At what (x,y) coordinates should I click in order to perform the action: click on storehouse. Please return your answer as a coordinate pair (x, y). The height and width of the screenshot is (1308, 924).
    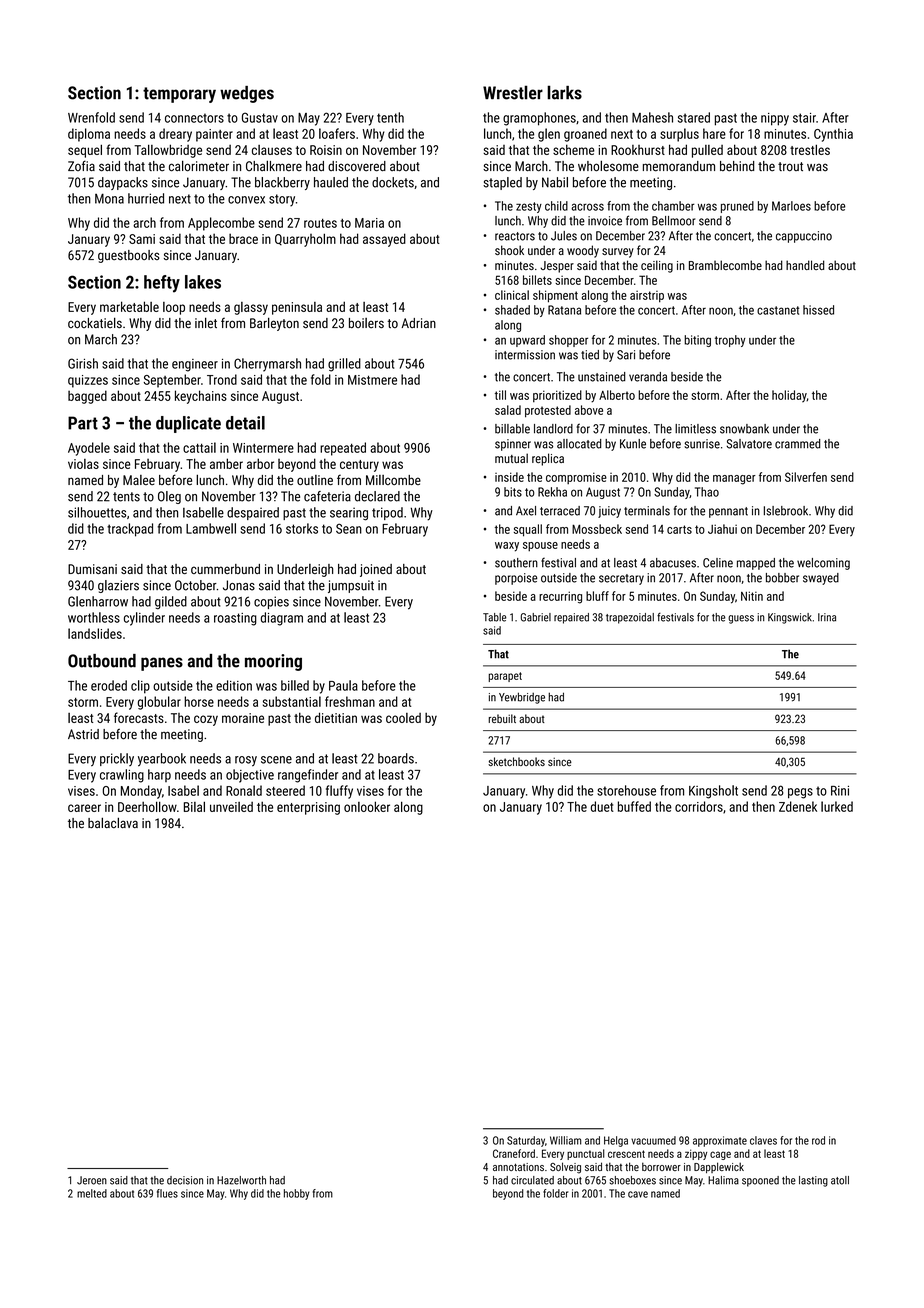
    Looking at the image, I should click on (626, 790).
